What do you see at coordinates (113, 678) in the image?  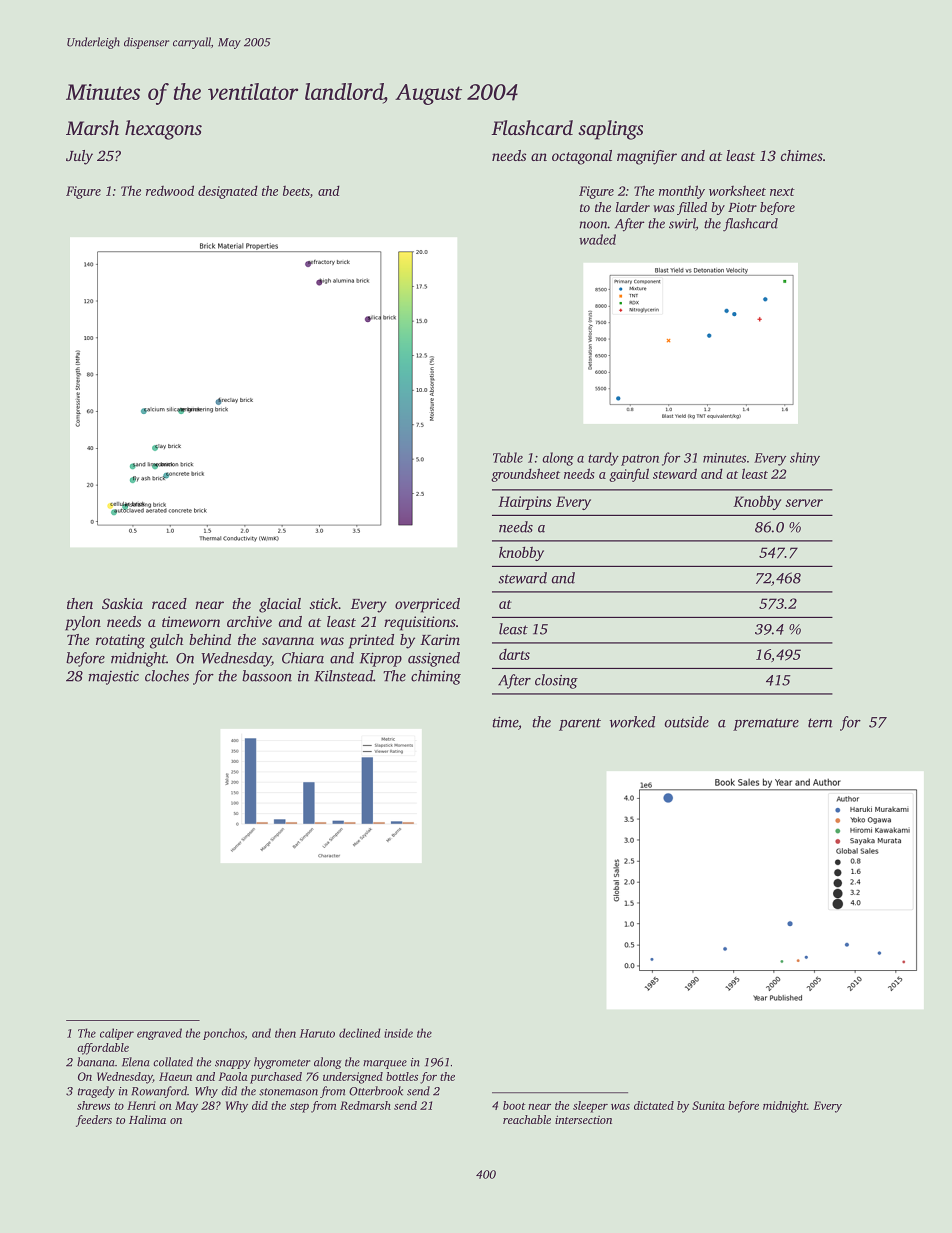 I see `majestic` at bounding box center [113, 678].
